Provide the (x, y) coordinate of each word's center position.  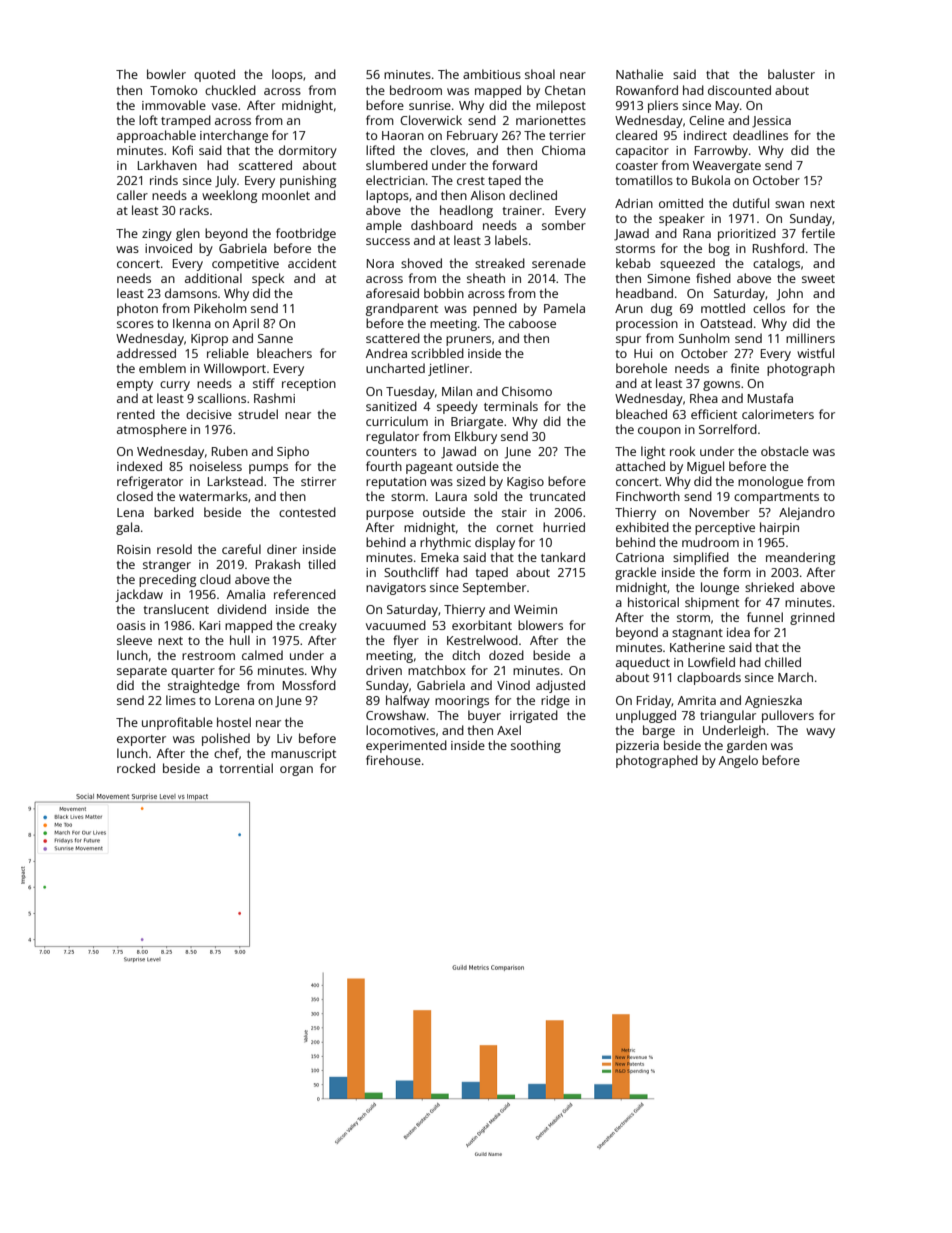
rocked (136, 768)
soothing (536, 746)
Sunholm (704, 338)
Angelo (738, 761)
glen (188, 234)
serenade (559, 263)
